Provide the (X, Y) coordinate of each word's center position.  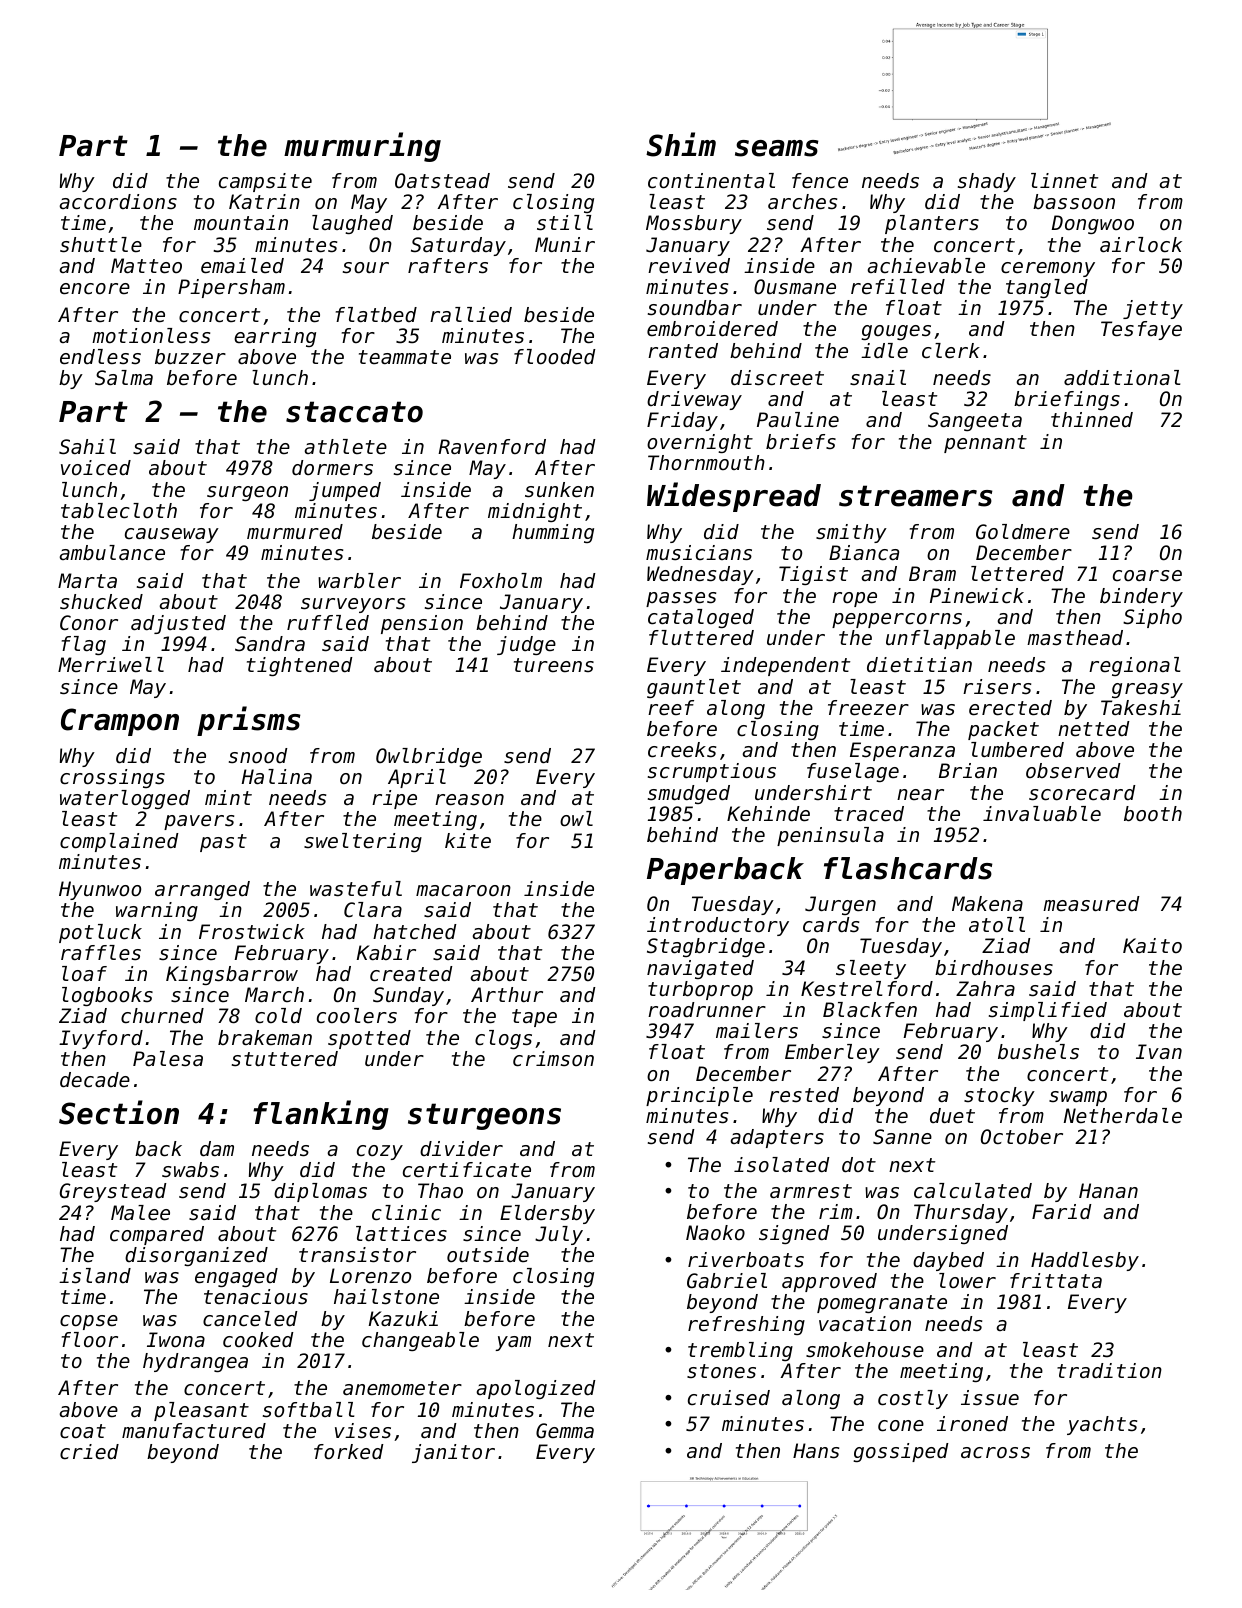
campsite (265, 182)
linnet (1064, 181)
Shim (681, 144)
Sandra (270, 644)
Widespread (734, 497)
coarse (1147, 576)
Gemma (565, 1431)
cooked (258, 1340)
